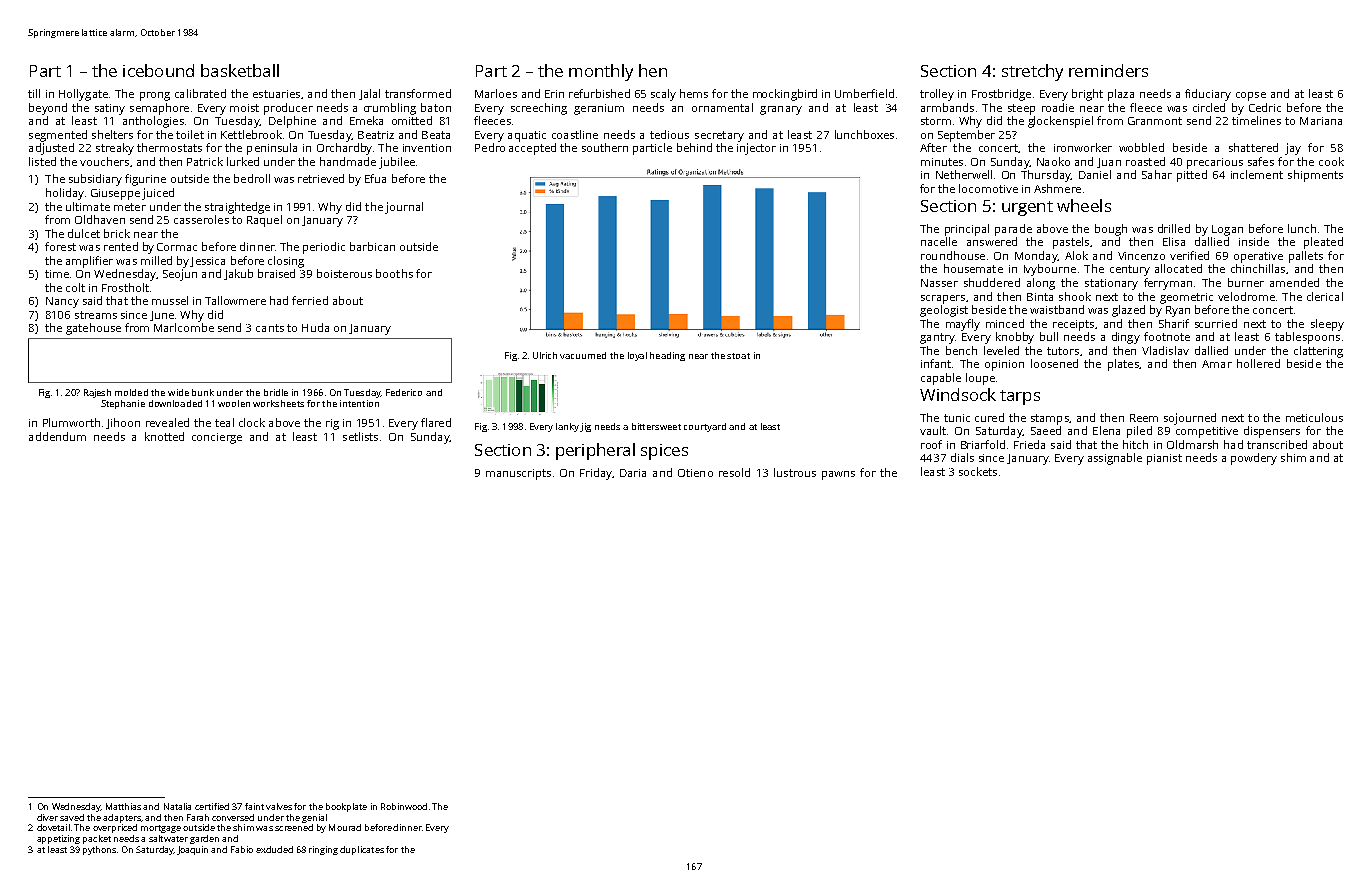  I want to click on addendum, so click(57, 436).
